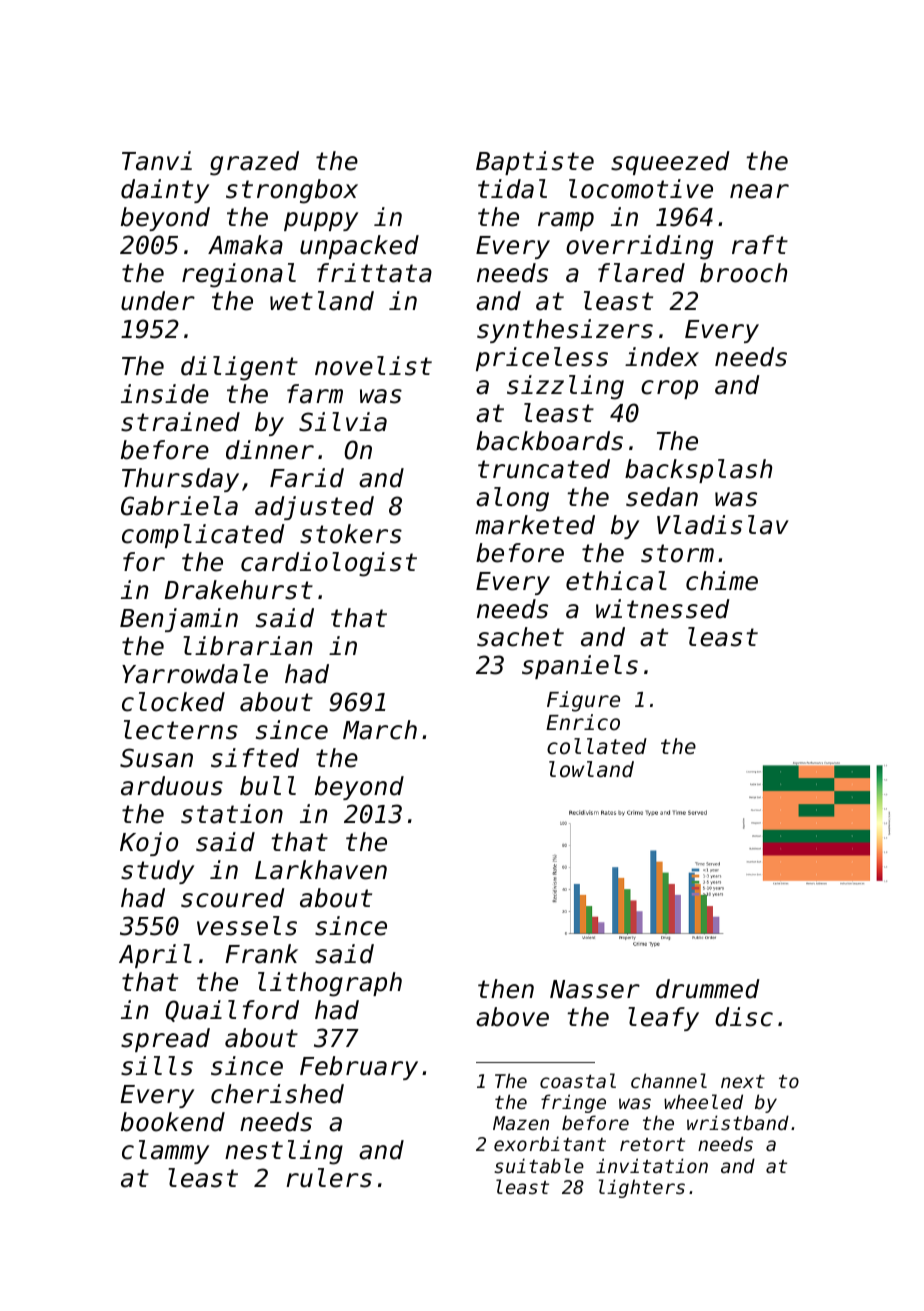 This screenshot has width=924, height=1311. What do you see at coordinates (247, 926) in the screenshot?
I see `vessels` at bounding box center [247, 926].
